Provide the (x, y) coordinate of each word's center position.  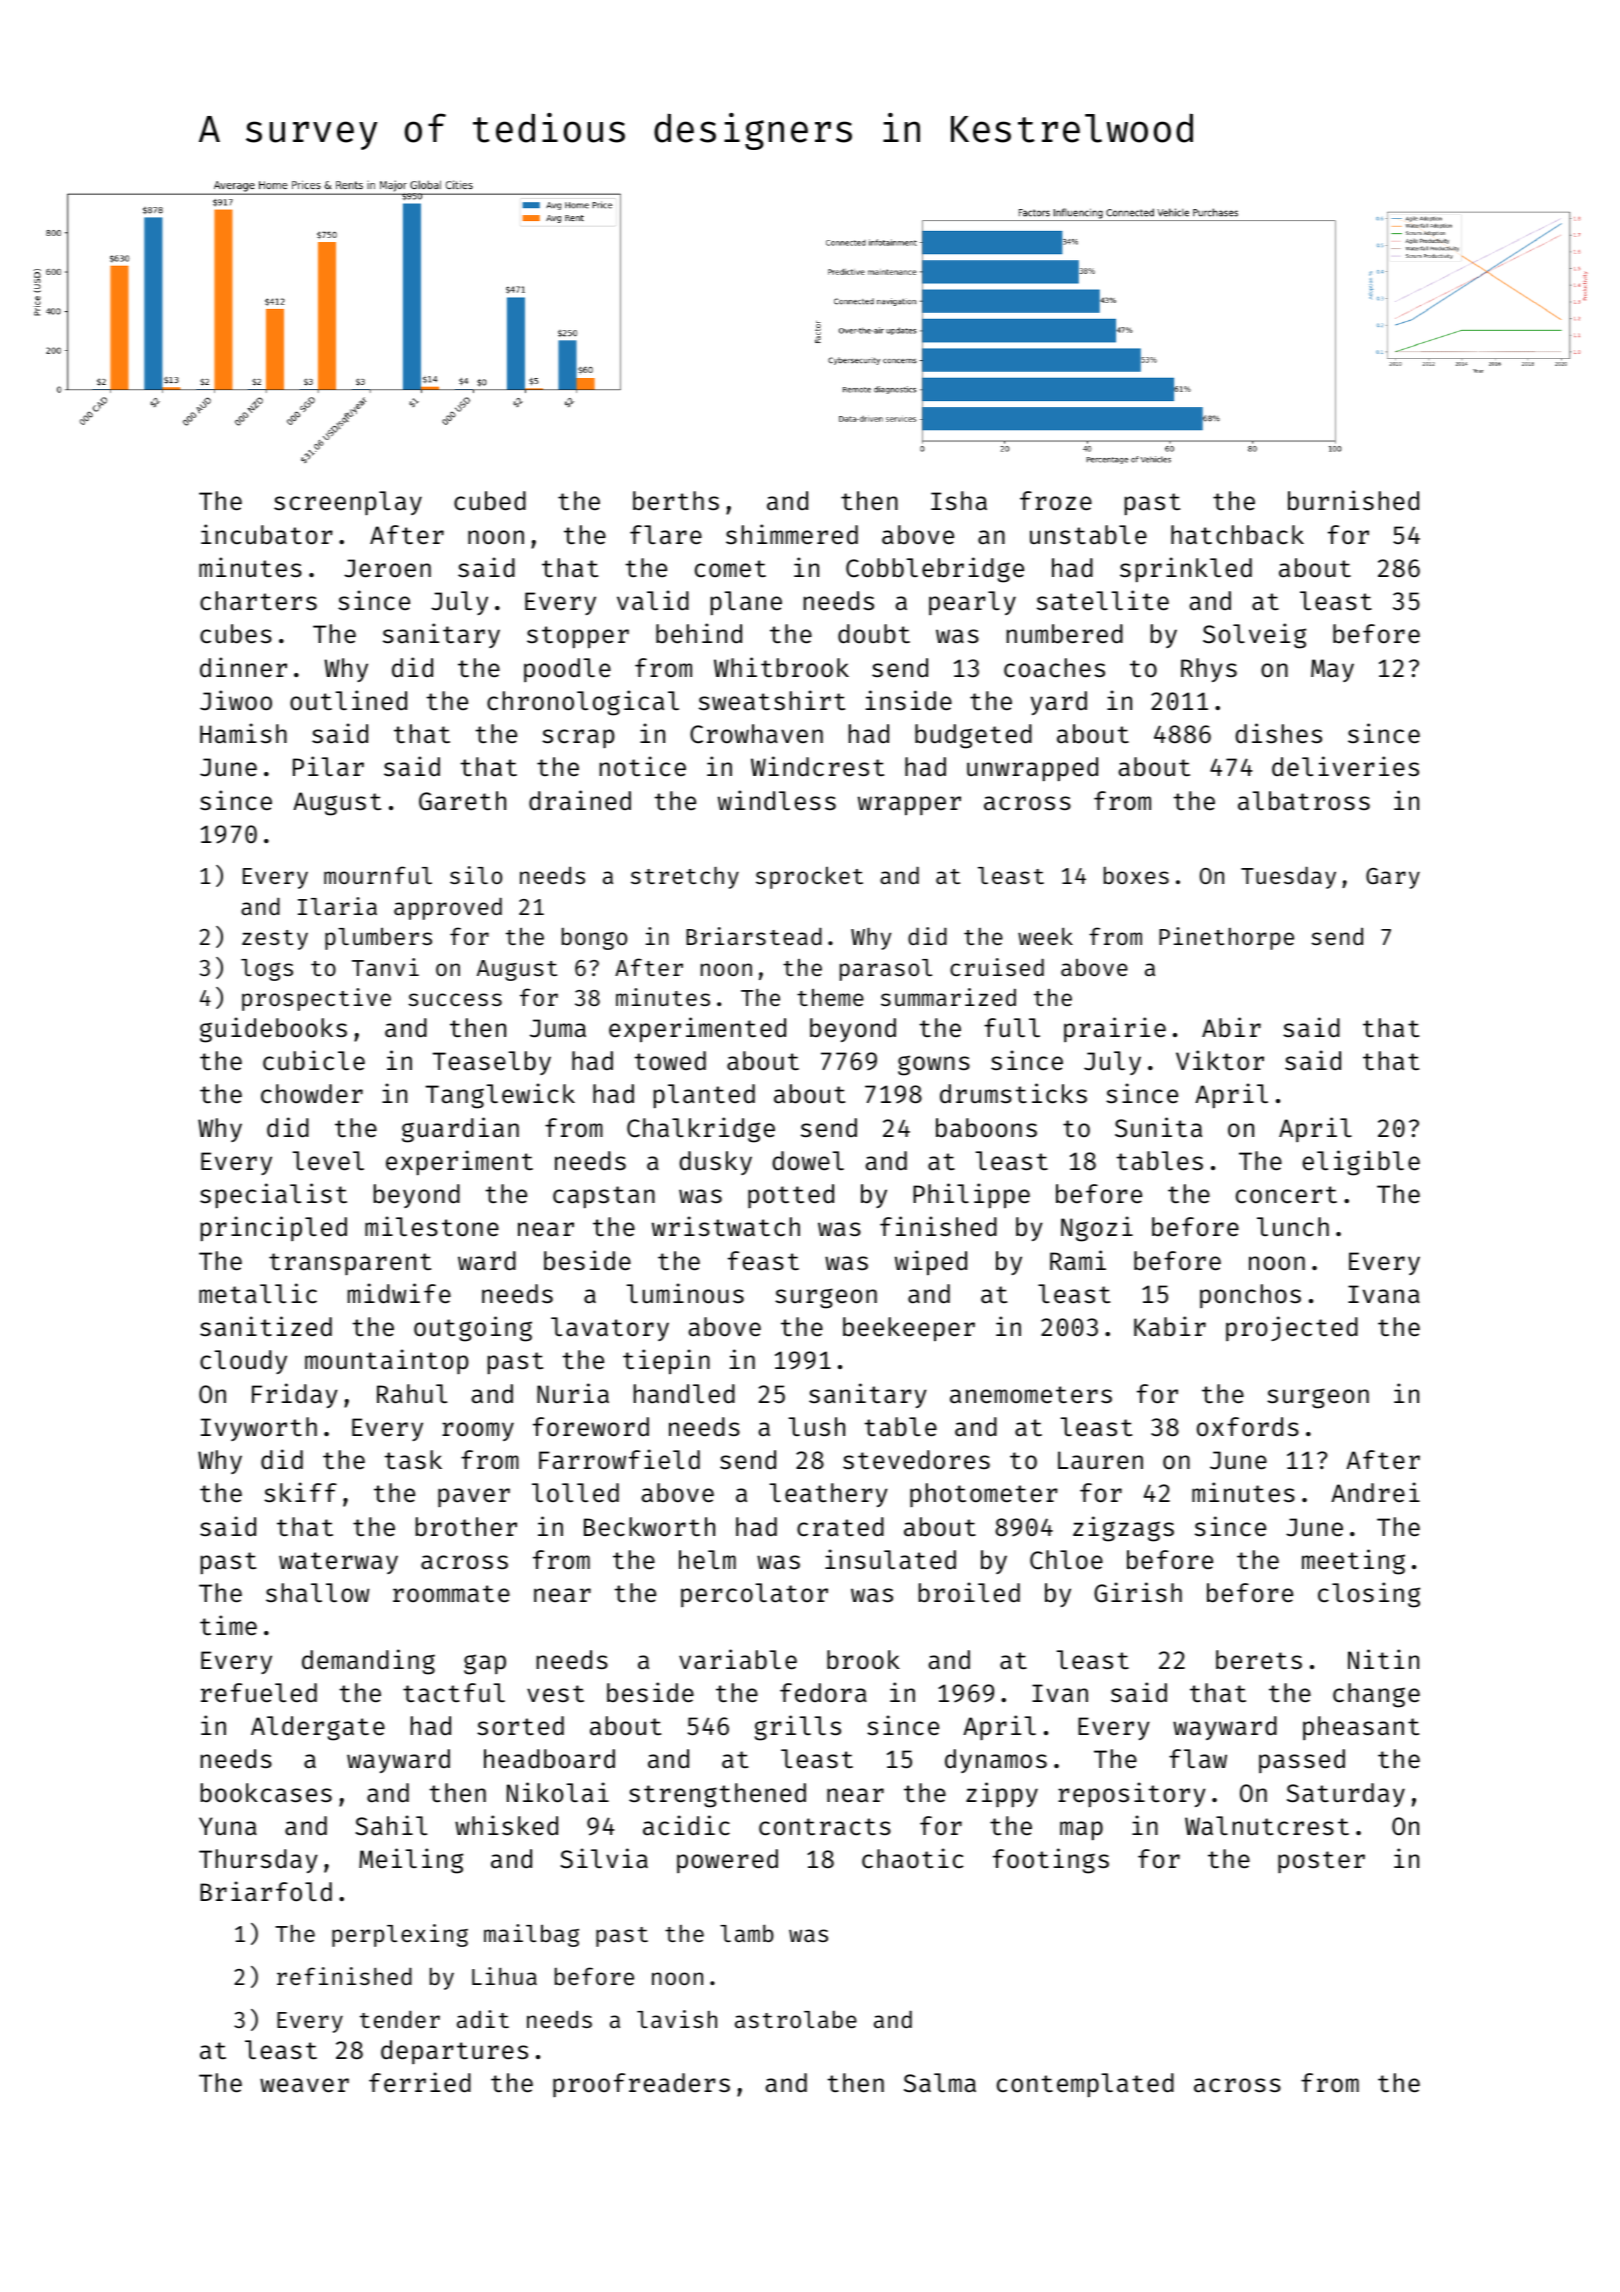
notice (643, 766)
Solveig (1254, 636)
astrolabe (796, 2019)
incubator (267, 534)
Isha (959, 501)
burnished (1353, 500)
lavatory (610, 1329)
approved (448, 908)
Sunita (1158, 1127)
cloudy (243, 1362)
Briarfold (266, 1891)
